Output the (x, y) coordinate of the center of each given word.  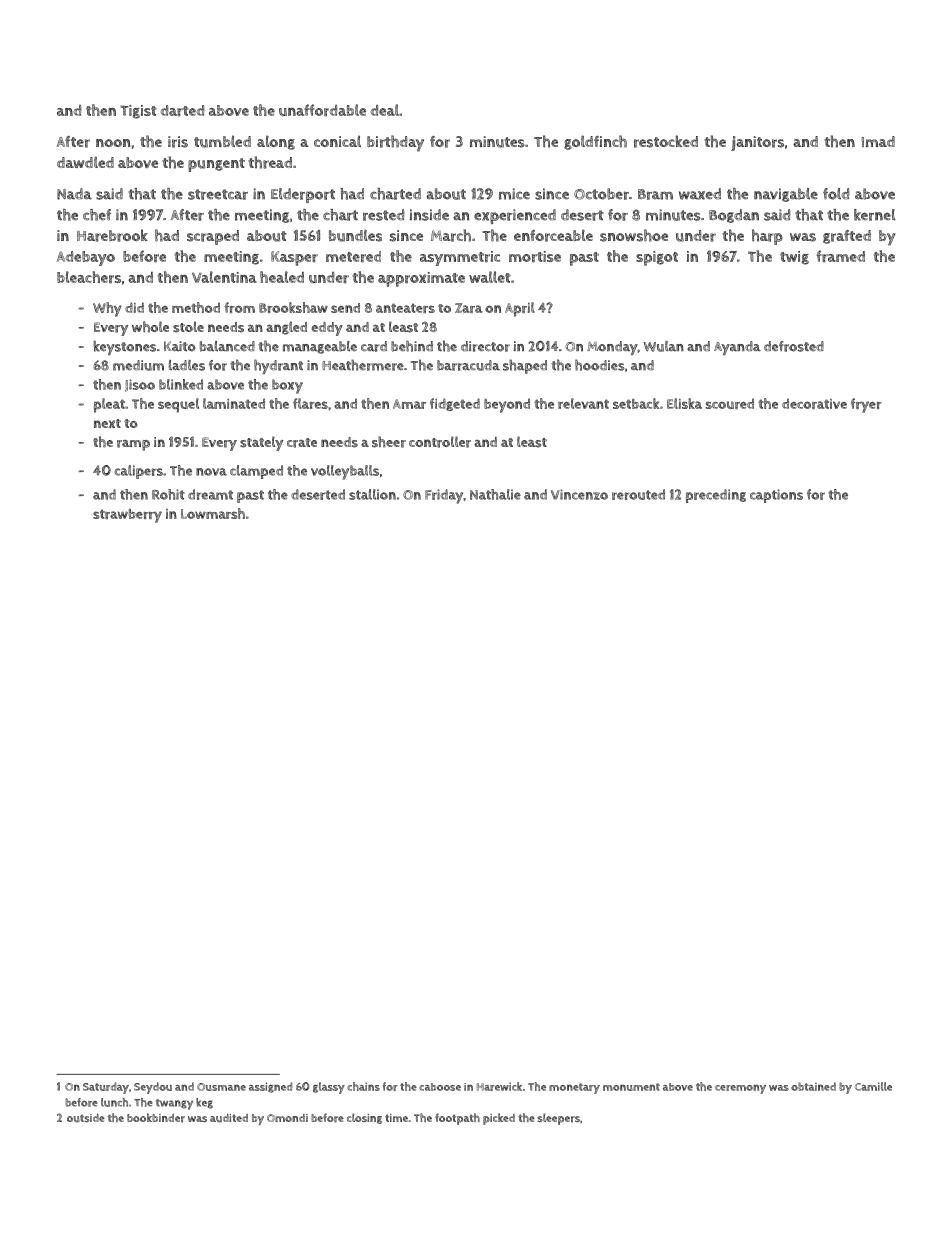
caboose (440, 1087)
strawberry (127, 516)
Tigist (138, 112)
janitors (757, 143)
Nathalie (495, 494)
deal (385, 110)
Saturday (106, 1088)
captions (776, 496)
